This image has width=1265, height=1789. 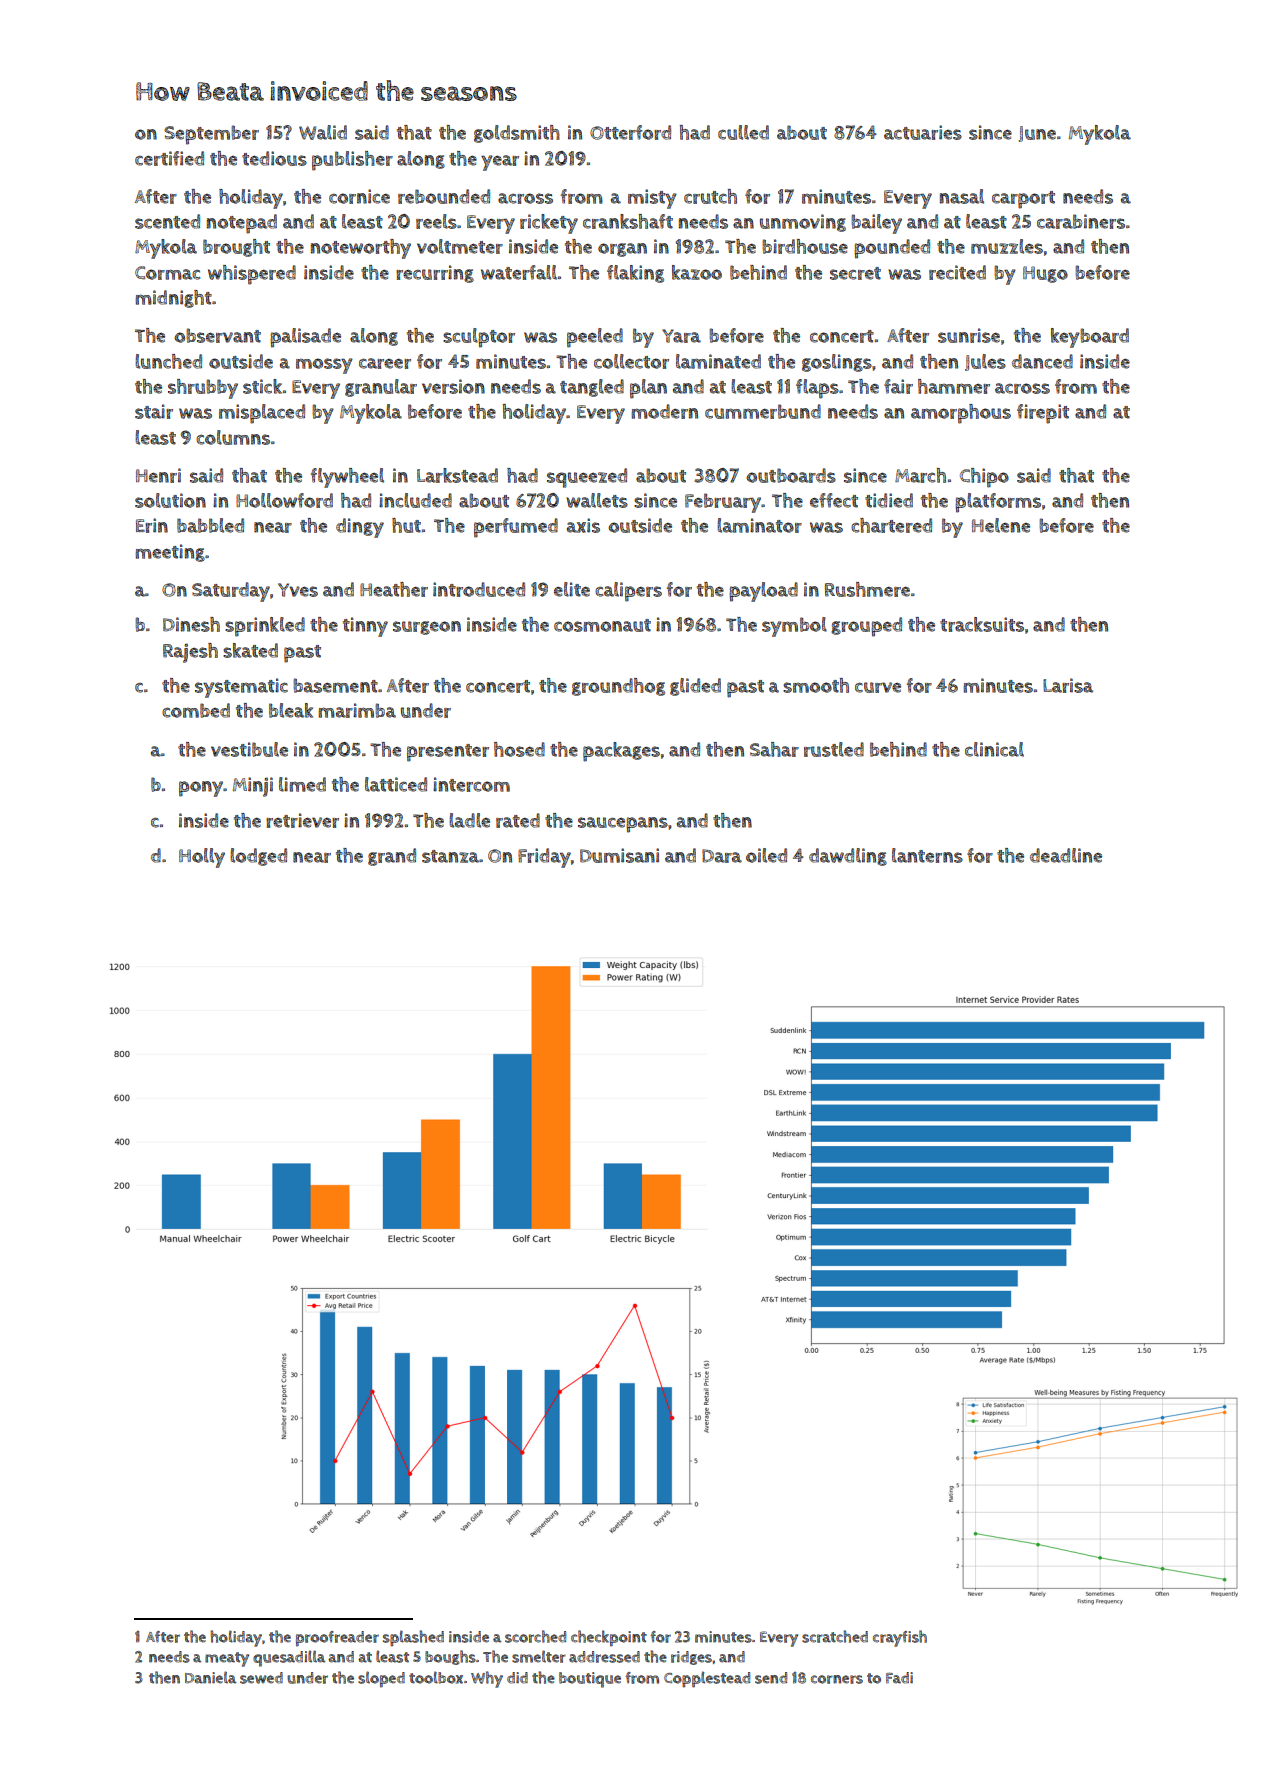 What do you see at coordinates (923, 132) in the image?
I see `actuaries` at bounding box center [923, 132].
